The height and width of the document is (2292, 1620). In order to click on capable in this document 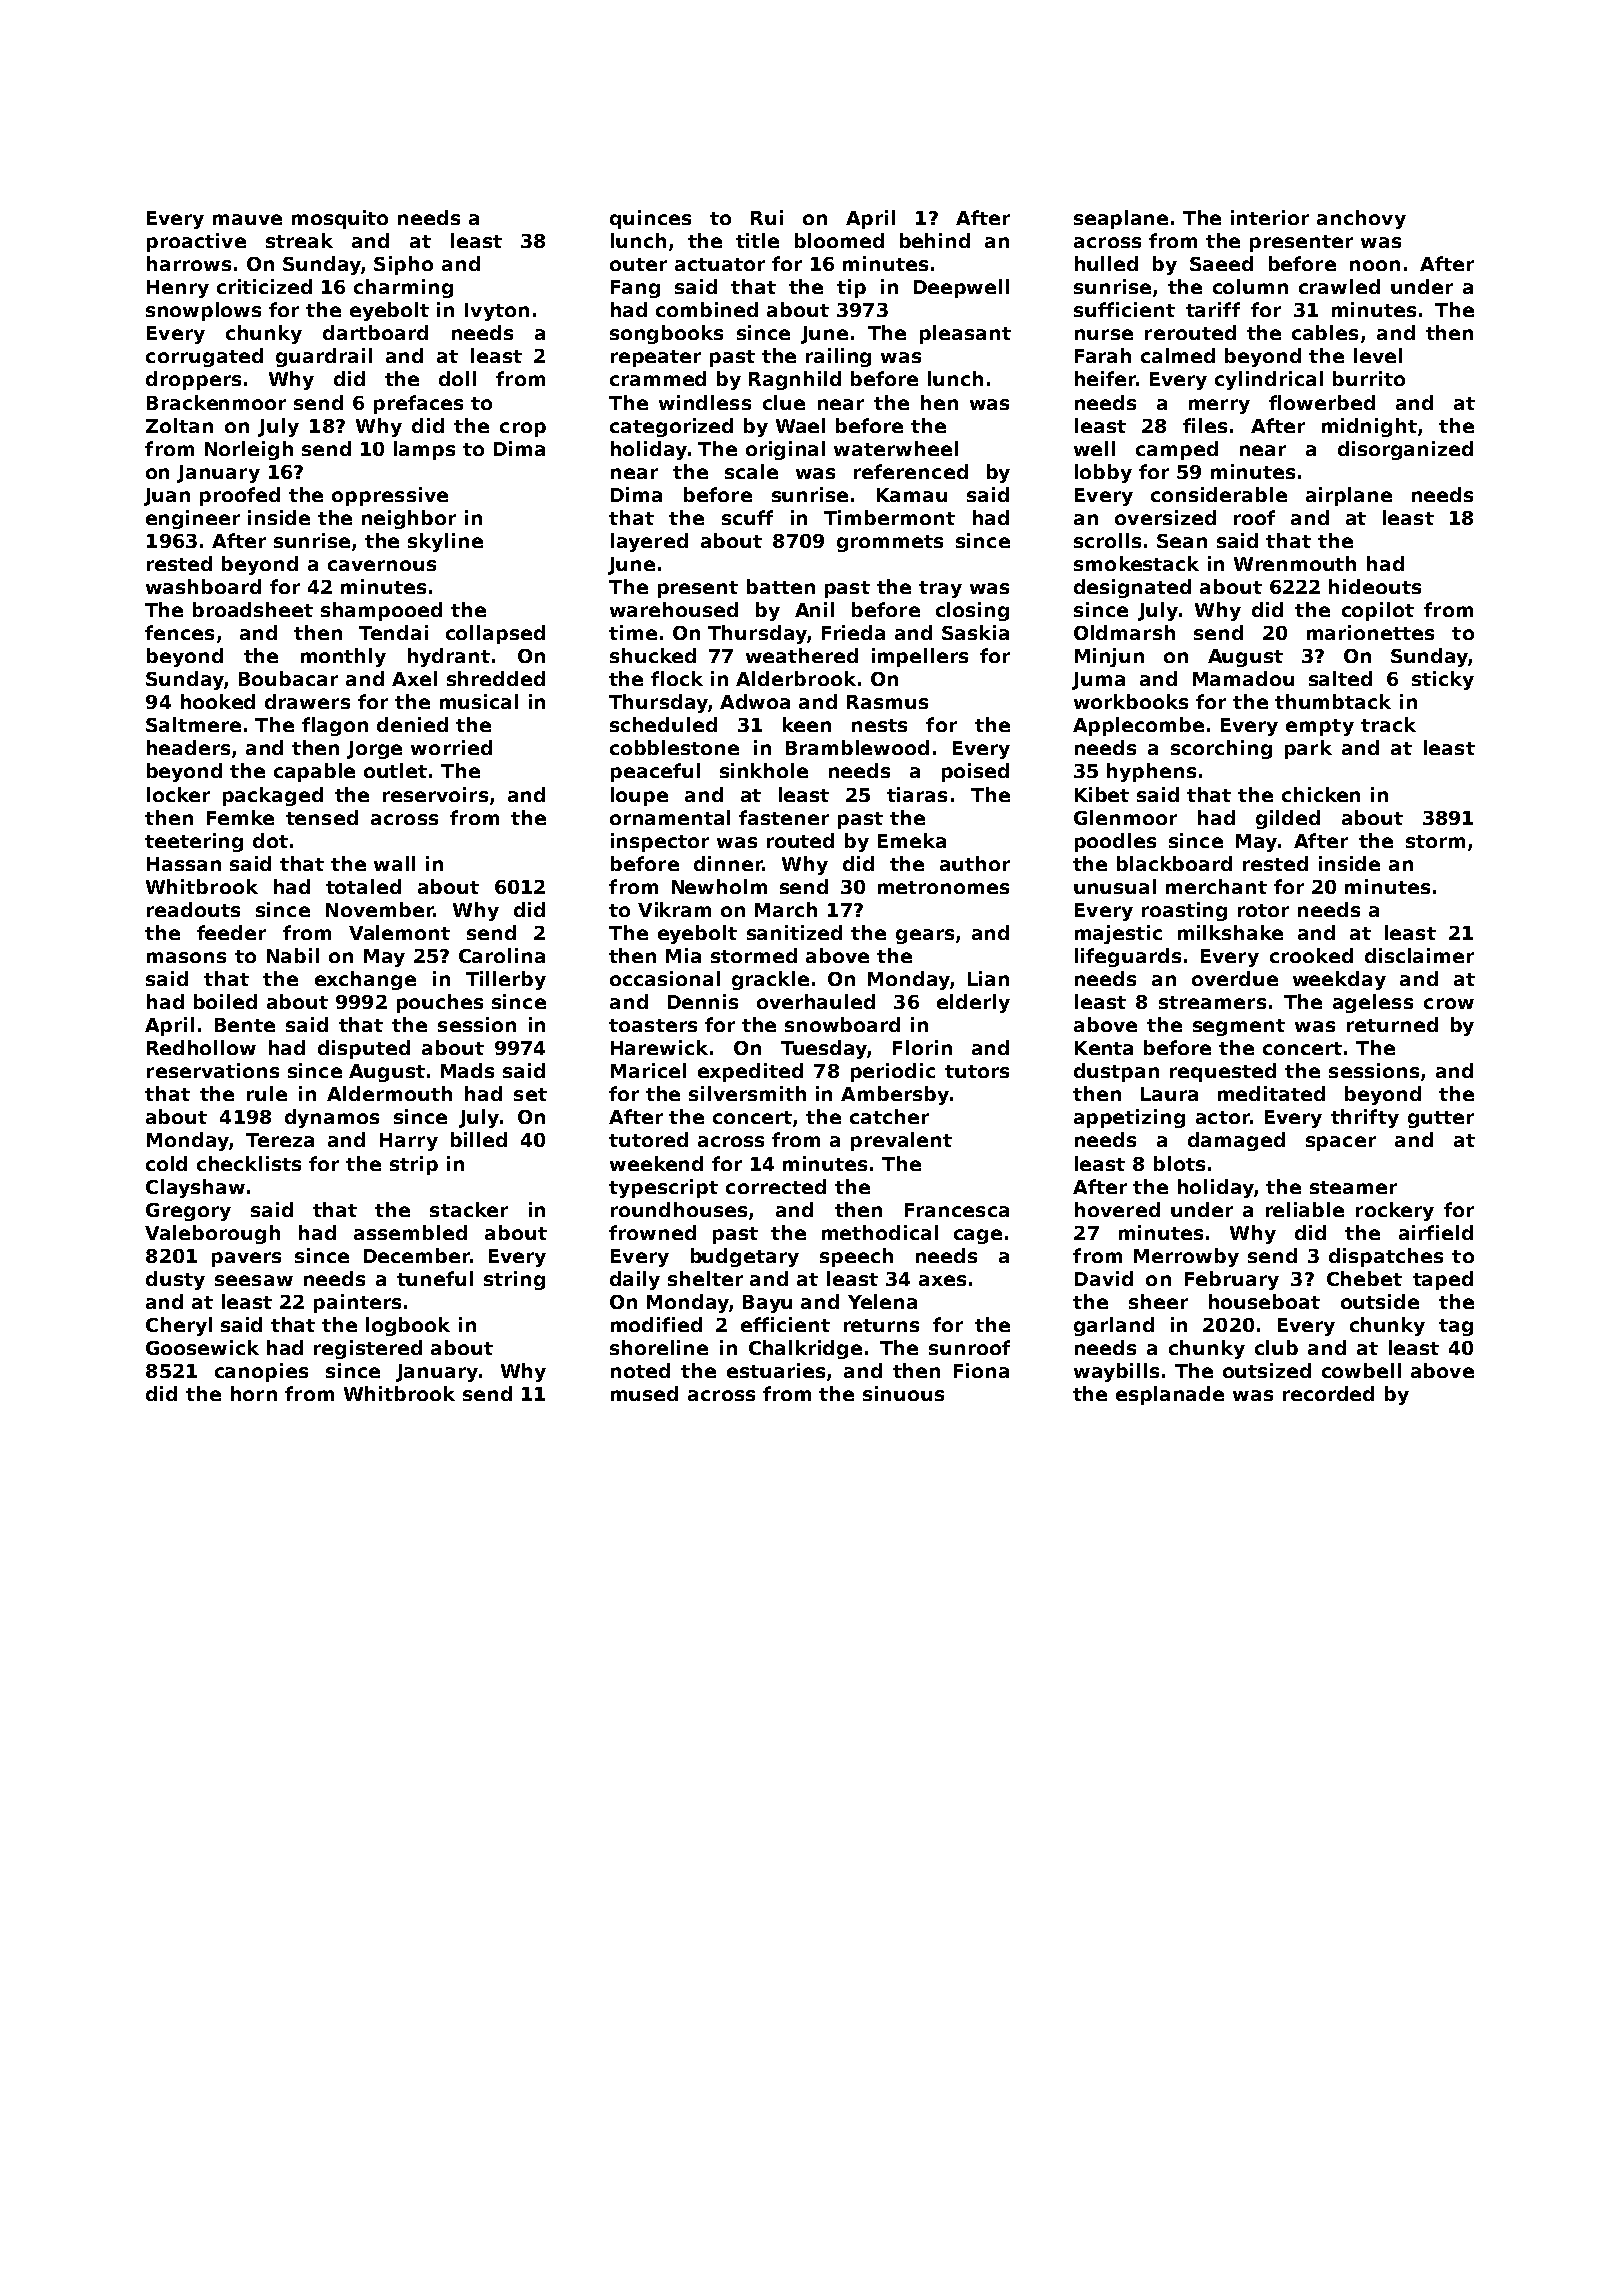, I will do `click(314, 772)`.
